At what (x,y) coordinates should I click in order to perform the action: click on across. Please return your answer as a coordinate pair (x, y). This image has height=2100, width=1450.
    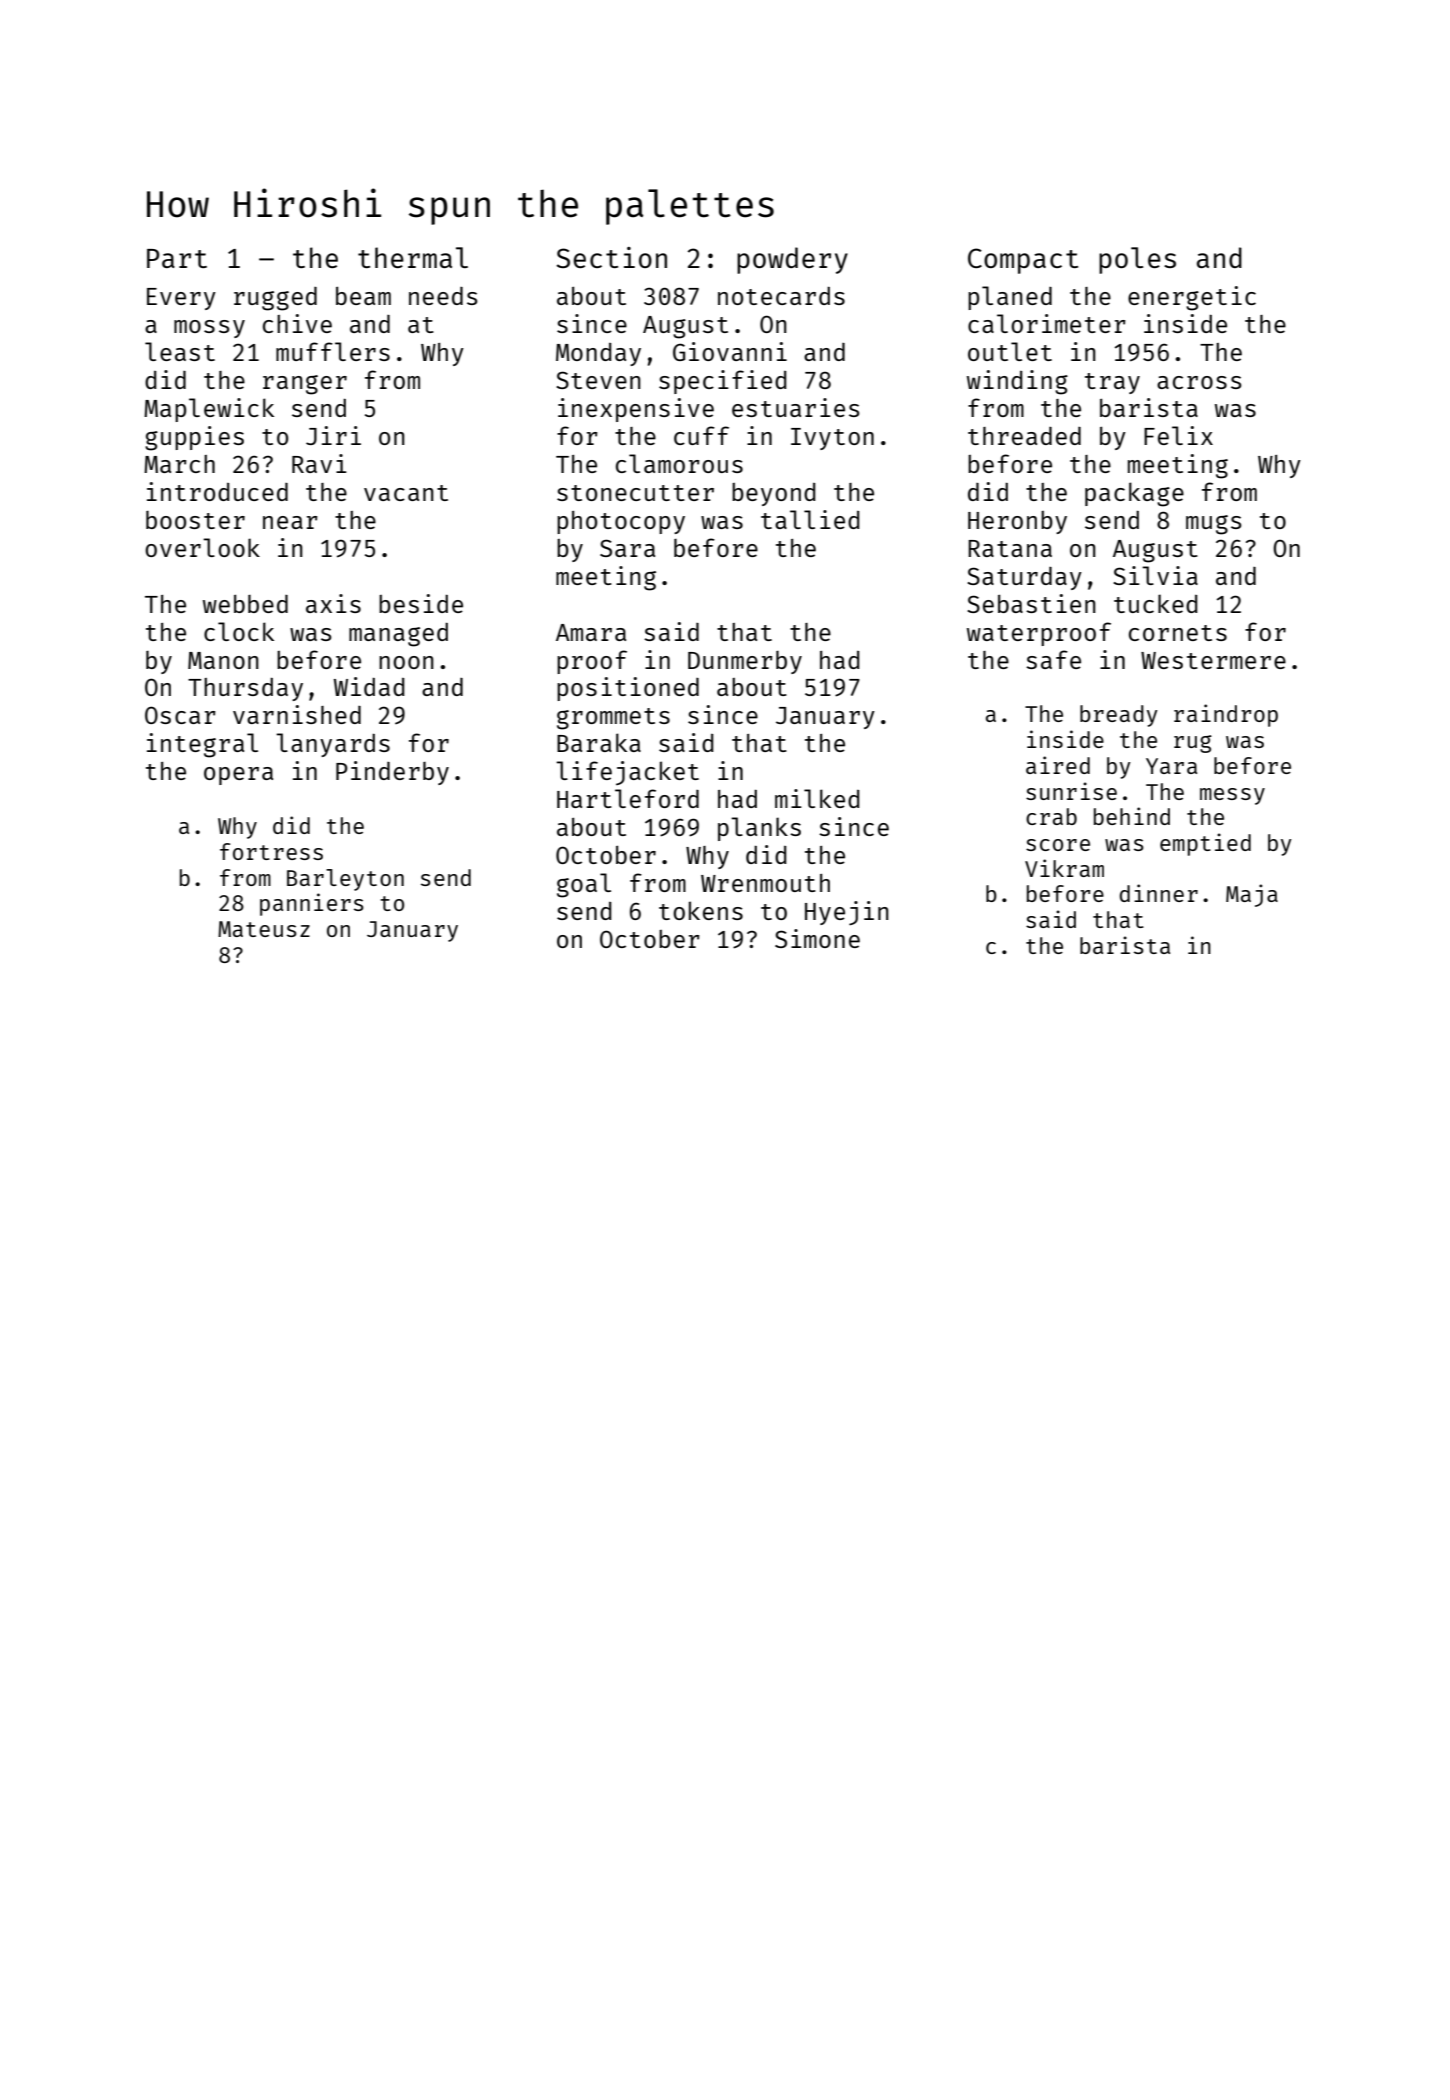
    Looking at the image, I should click on (1199, 382).
